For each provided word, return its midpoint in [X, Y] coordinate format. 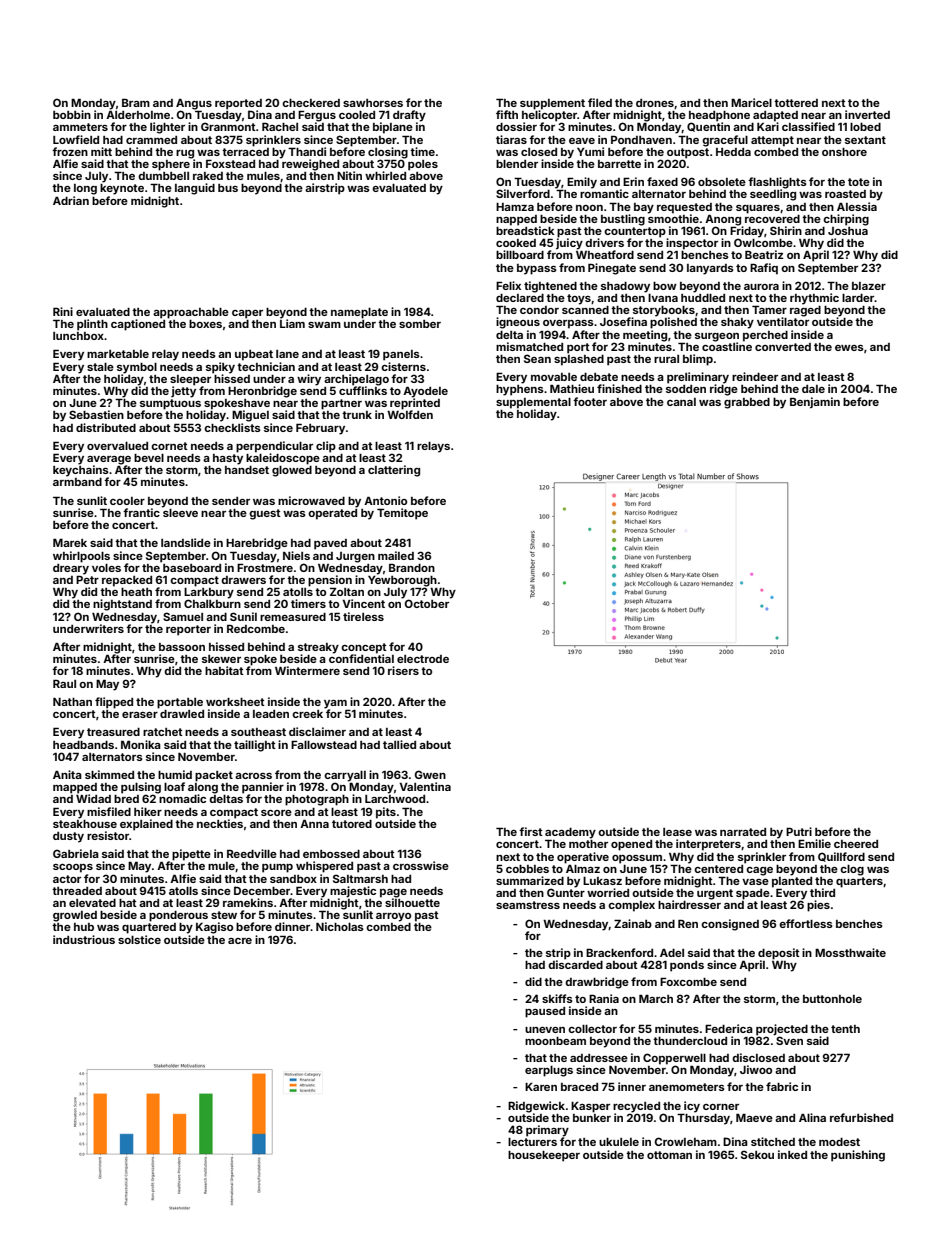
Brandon [412, 567]
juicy [569, 244]
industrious [84, 939]
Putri [799, 831]
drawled [182, 714]
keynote [122, 189]
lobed [865, 127]
